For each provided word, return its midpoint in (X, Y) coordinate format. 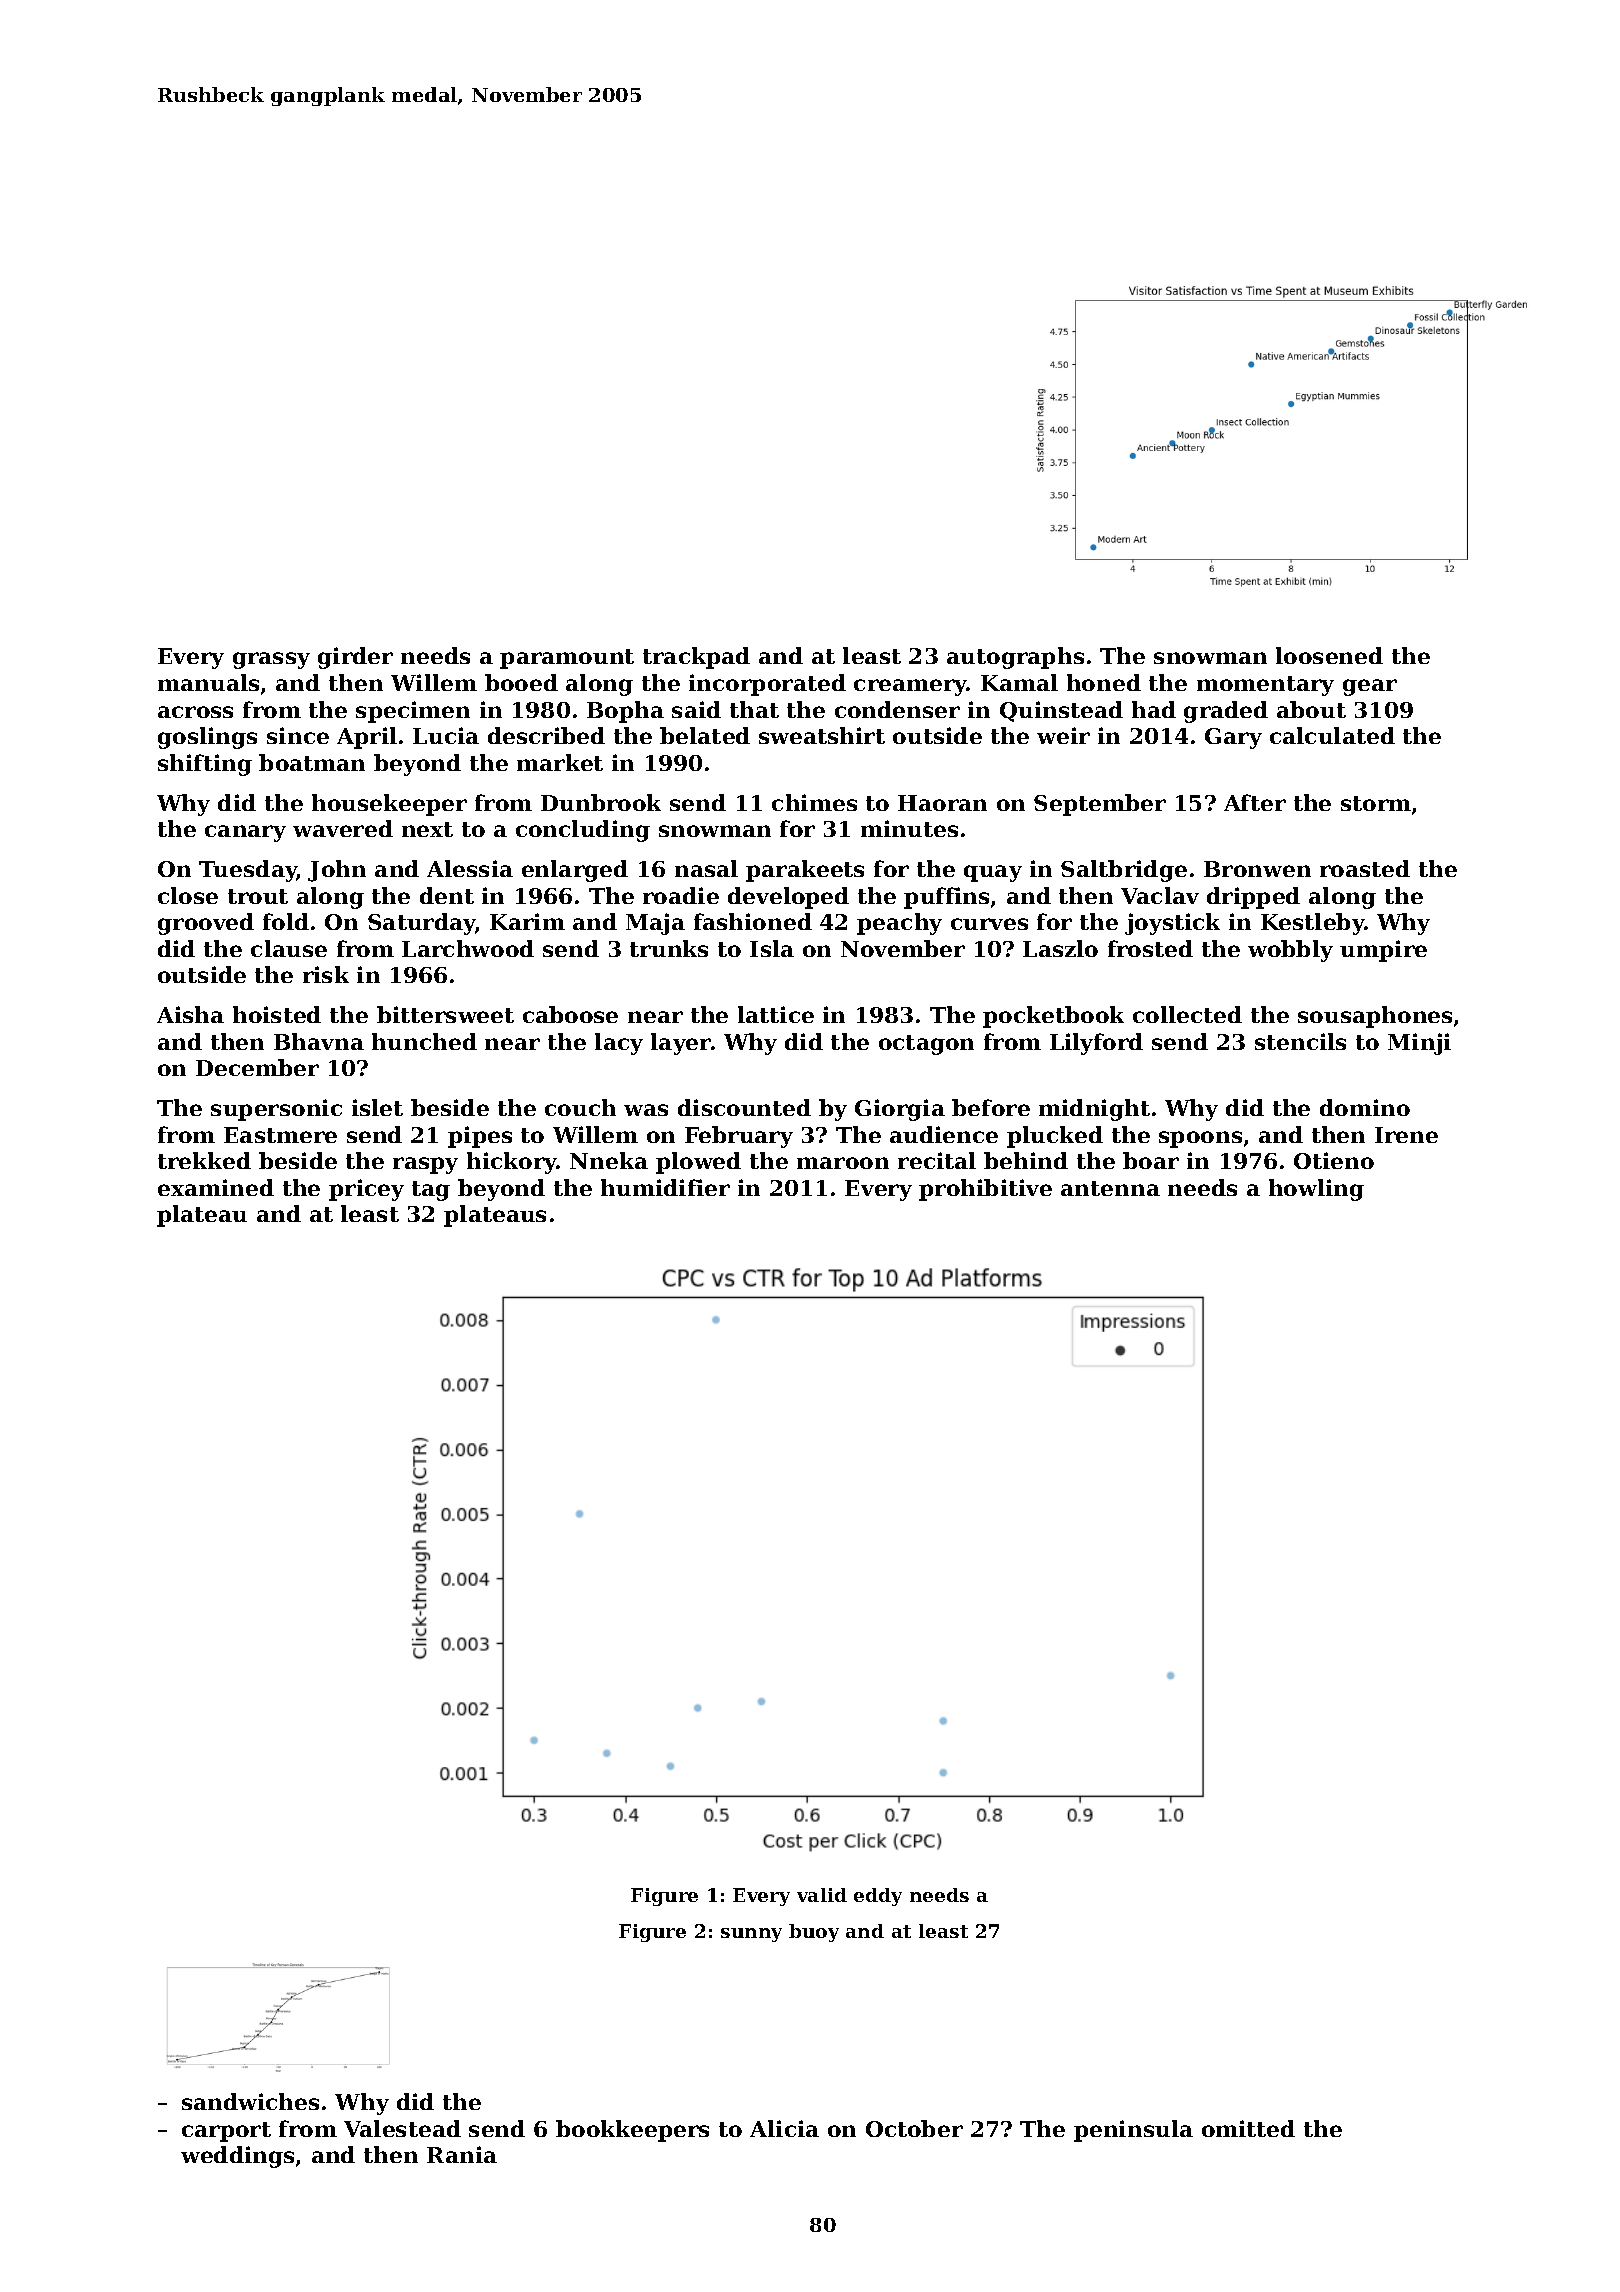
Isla (772, 948)
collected (1187, 1014)
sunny (751, 1935)
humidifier (665, 1187)
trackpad (696, 658)
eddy (878, 1897)
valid (822, 1895)
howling (1316, 1190)
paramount (567, 659)
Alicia (784, 2128)
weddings (237, 2157)
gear (1370, 687)
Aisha (190, 1014)
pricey (366, 1190)
